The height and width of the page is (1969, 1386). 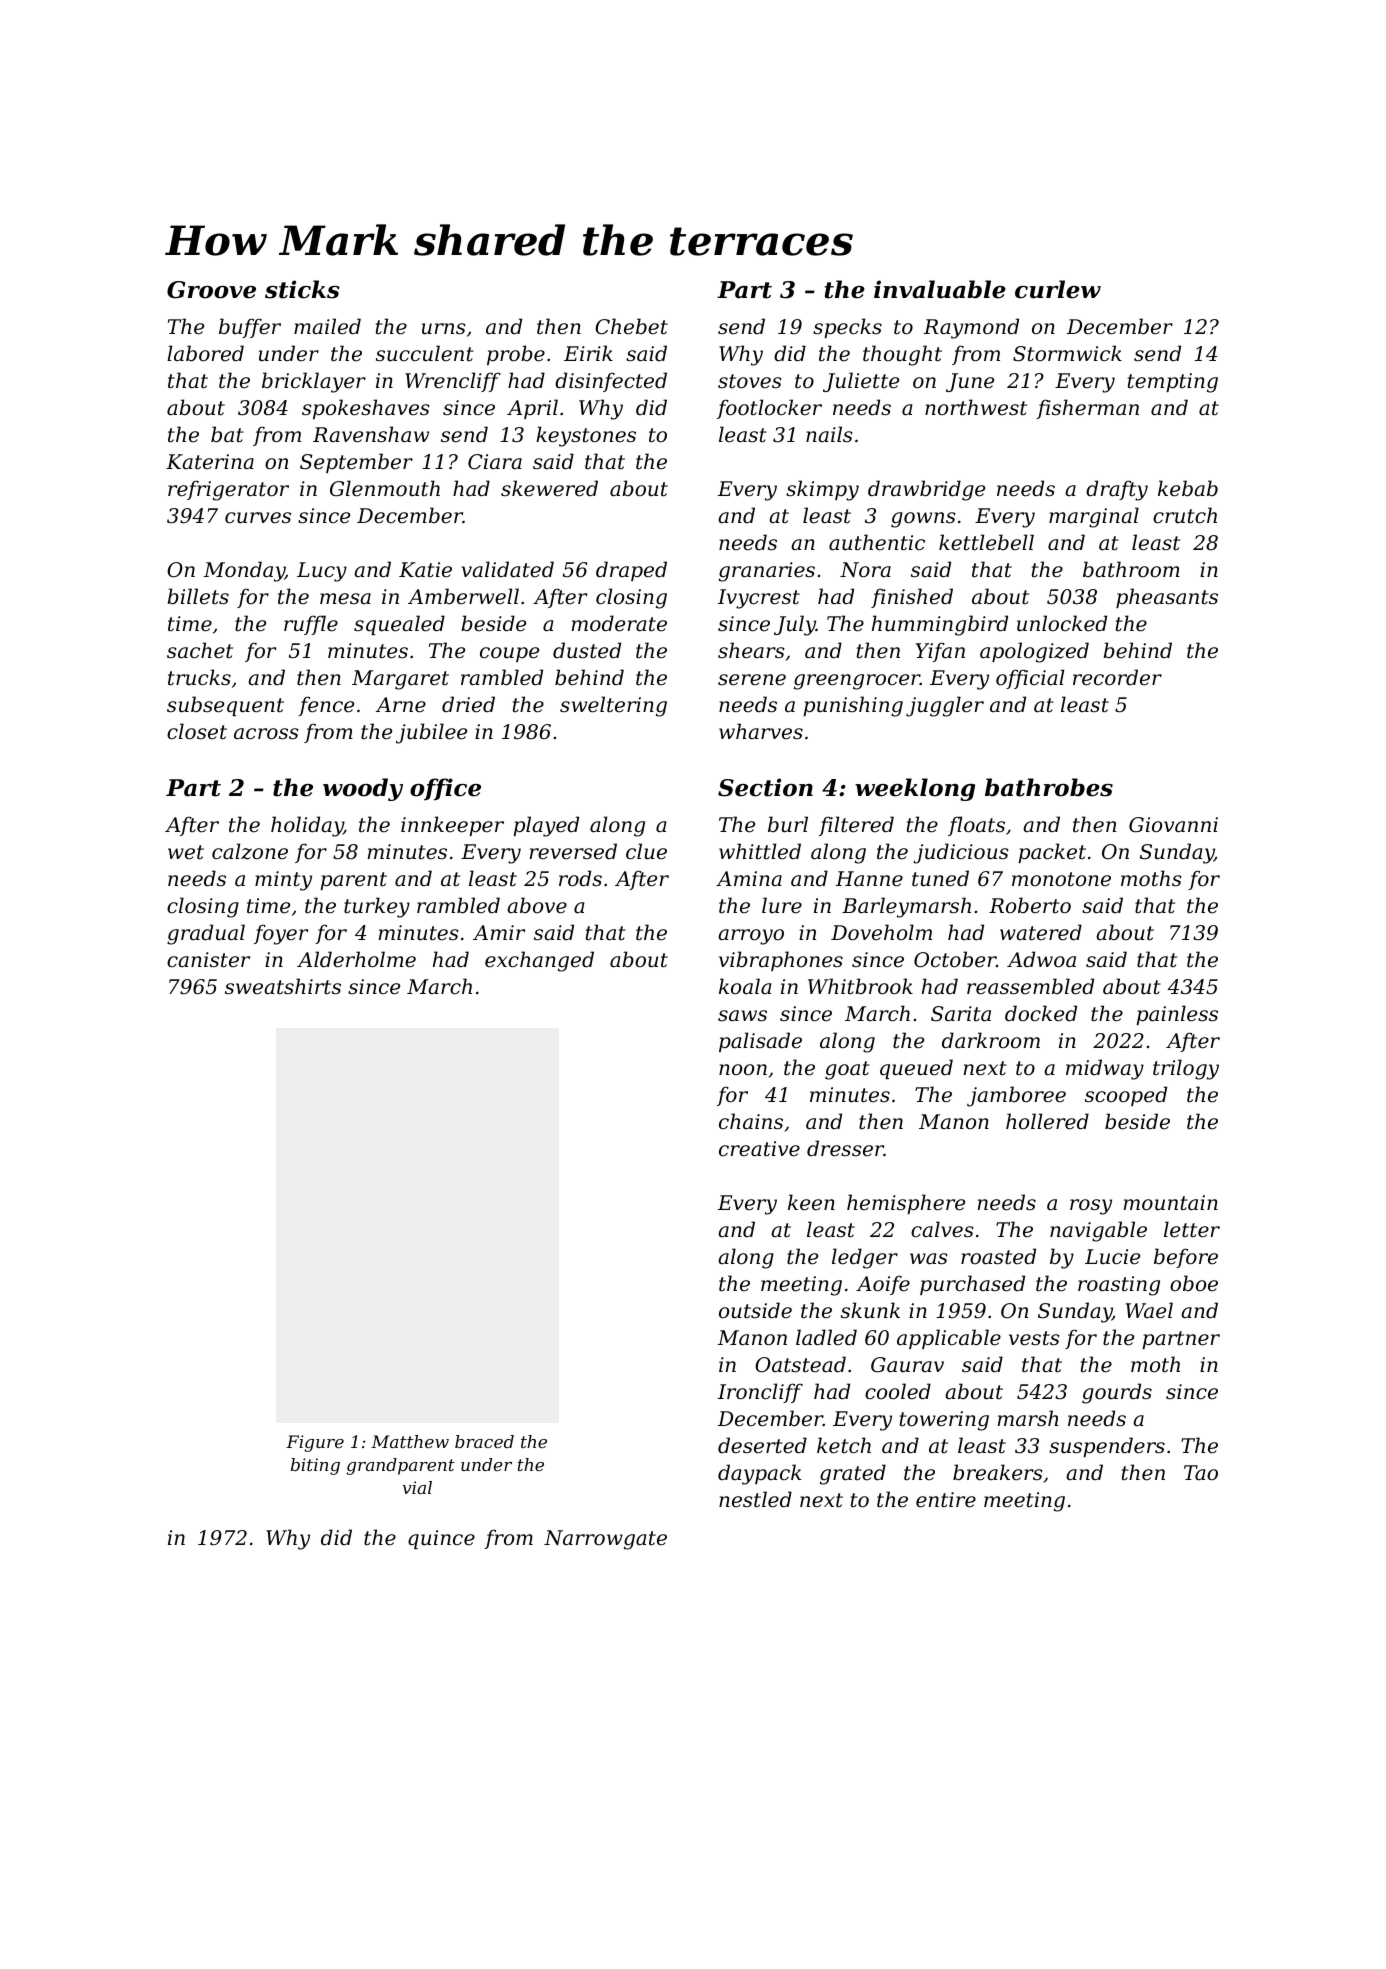 I want to click on Matthew, so click(x=410, y=1441).
